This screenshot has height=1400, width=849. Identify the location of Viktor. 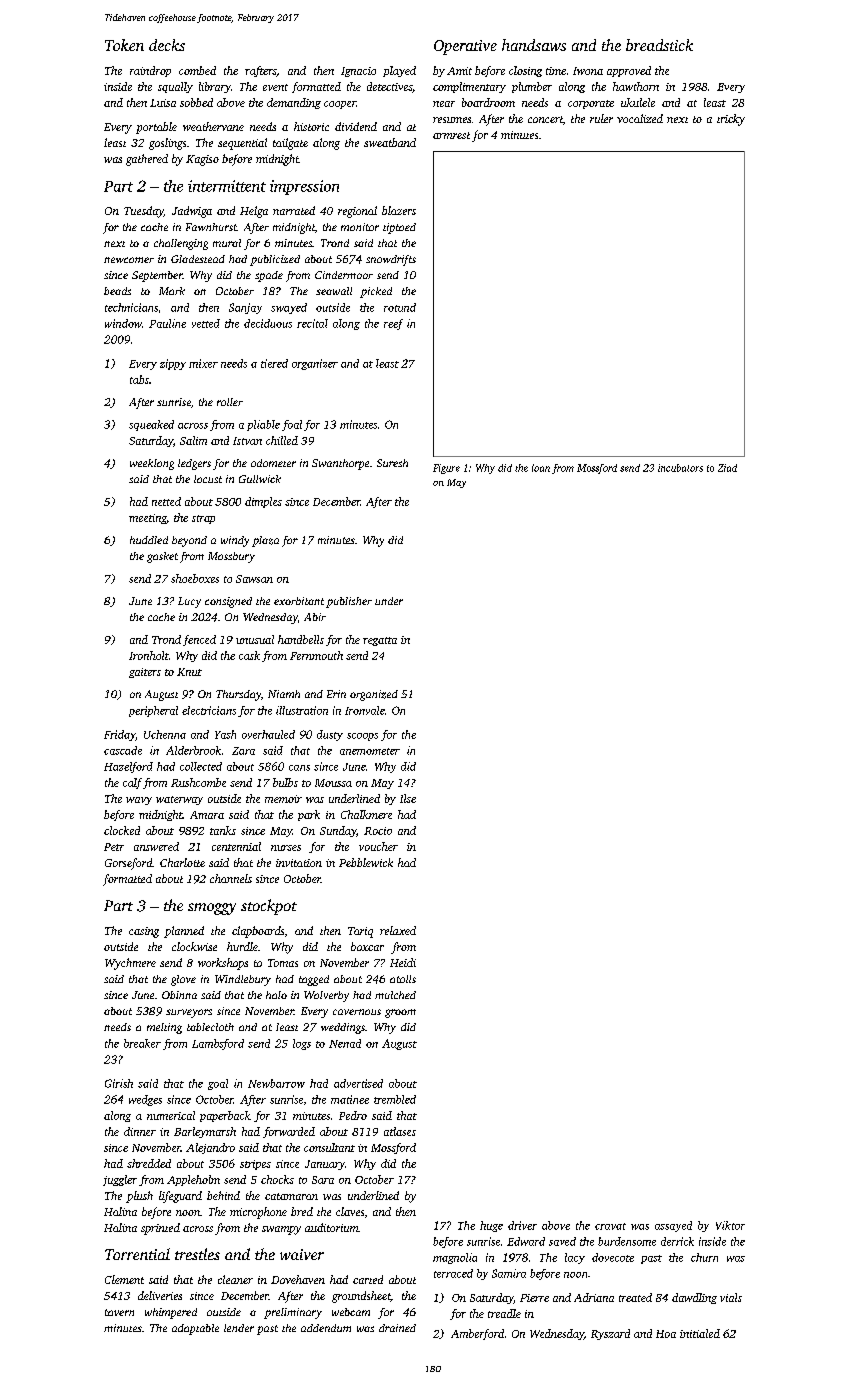
(730, 1225).
